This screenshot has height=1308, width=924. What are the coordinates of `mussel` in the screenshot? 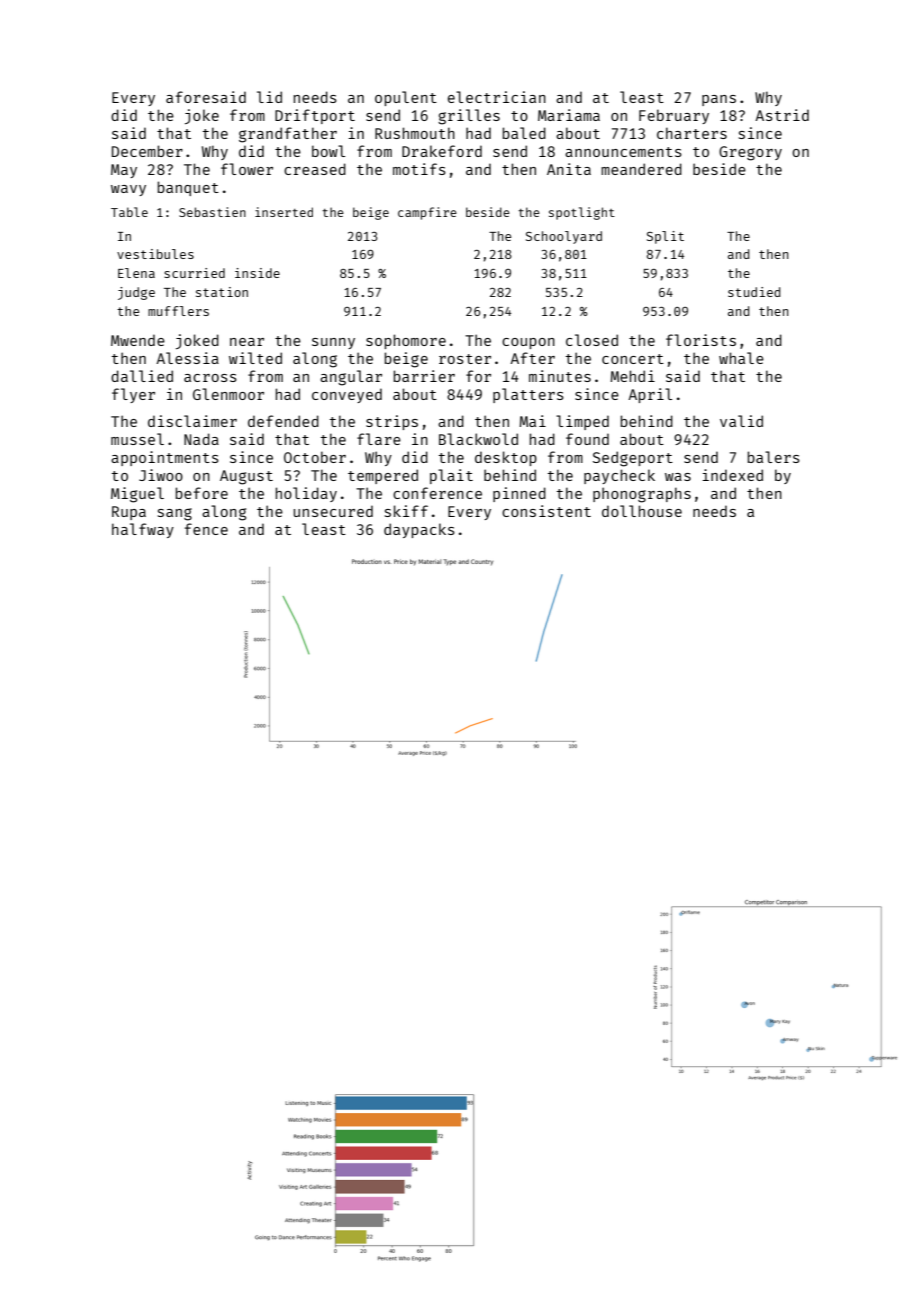 It's located at (137, 439).
